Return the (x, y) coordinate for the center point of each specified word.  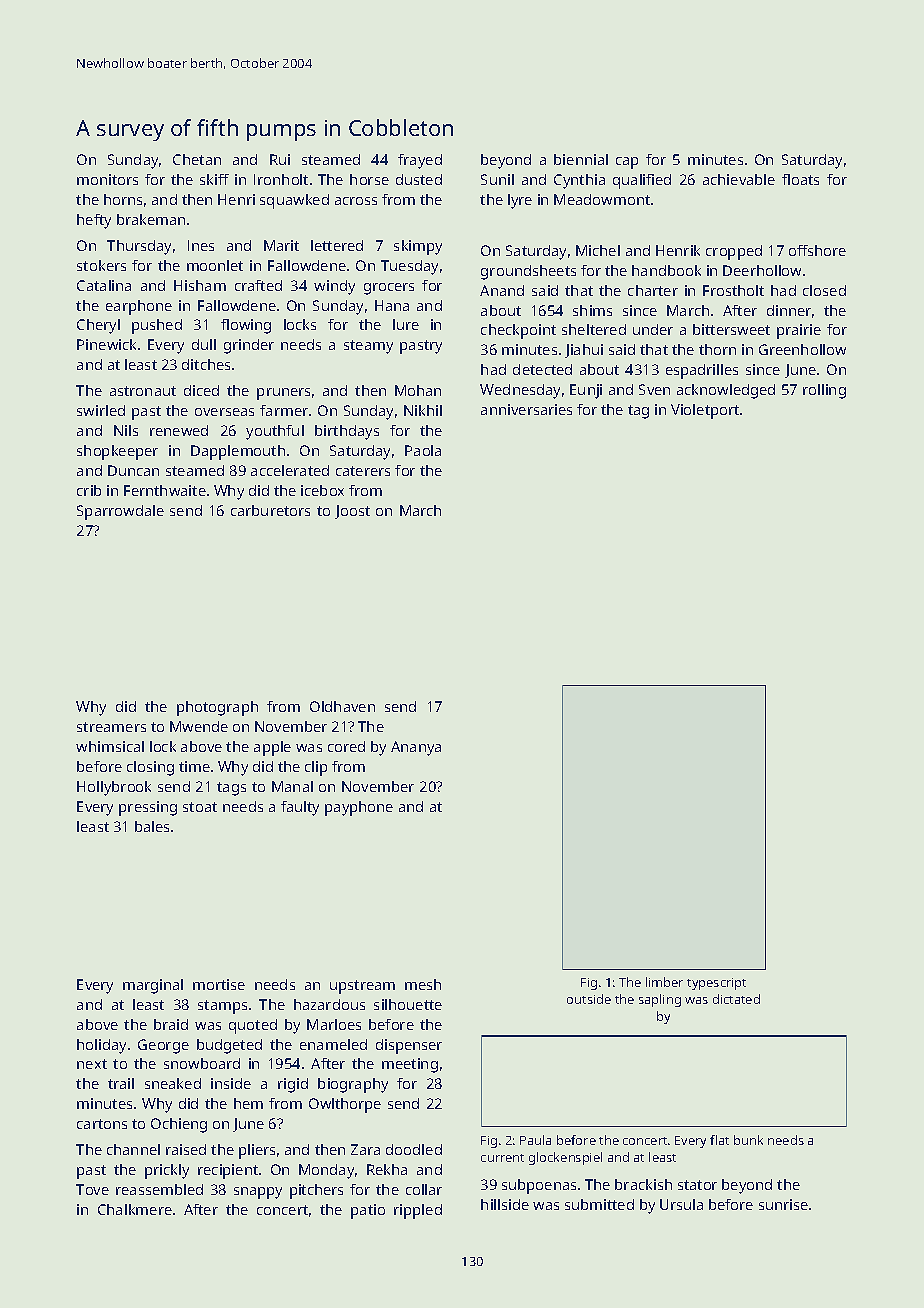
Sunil (497, 179)
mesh (423, 984)
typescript (716, 984)
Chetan (197, 159)
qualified (642, 181)
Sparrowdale (120, 512)
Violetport (705, 411)
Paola (423, 450)
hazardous (329, 1004)
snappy (258, 1193)
